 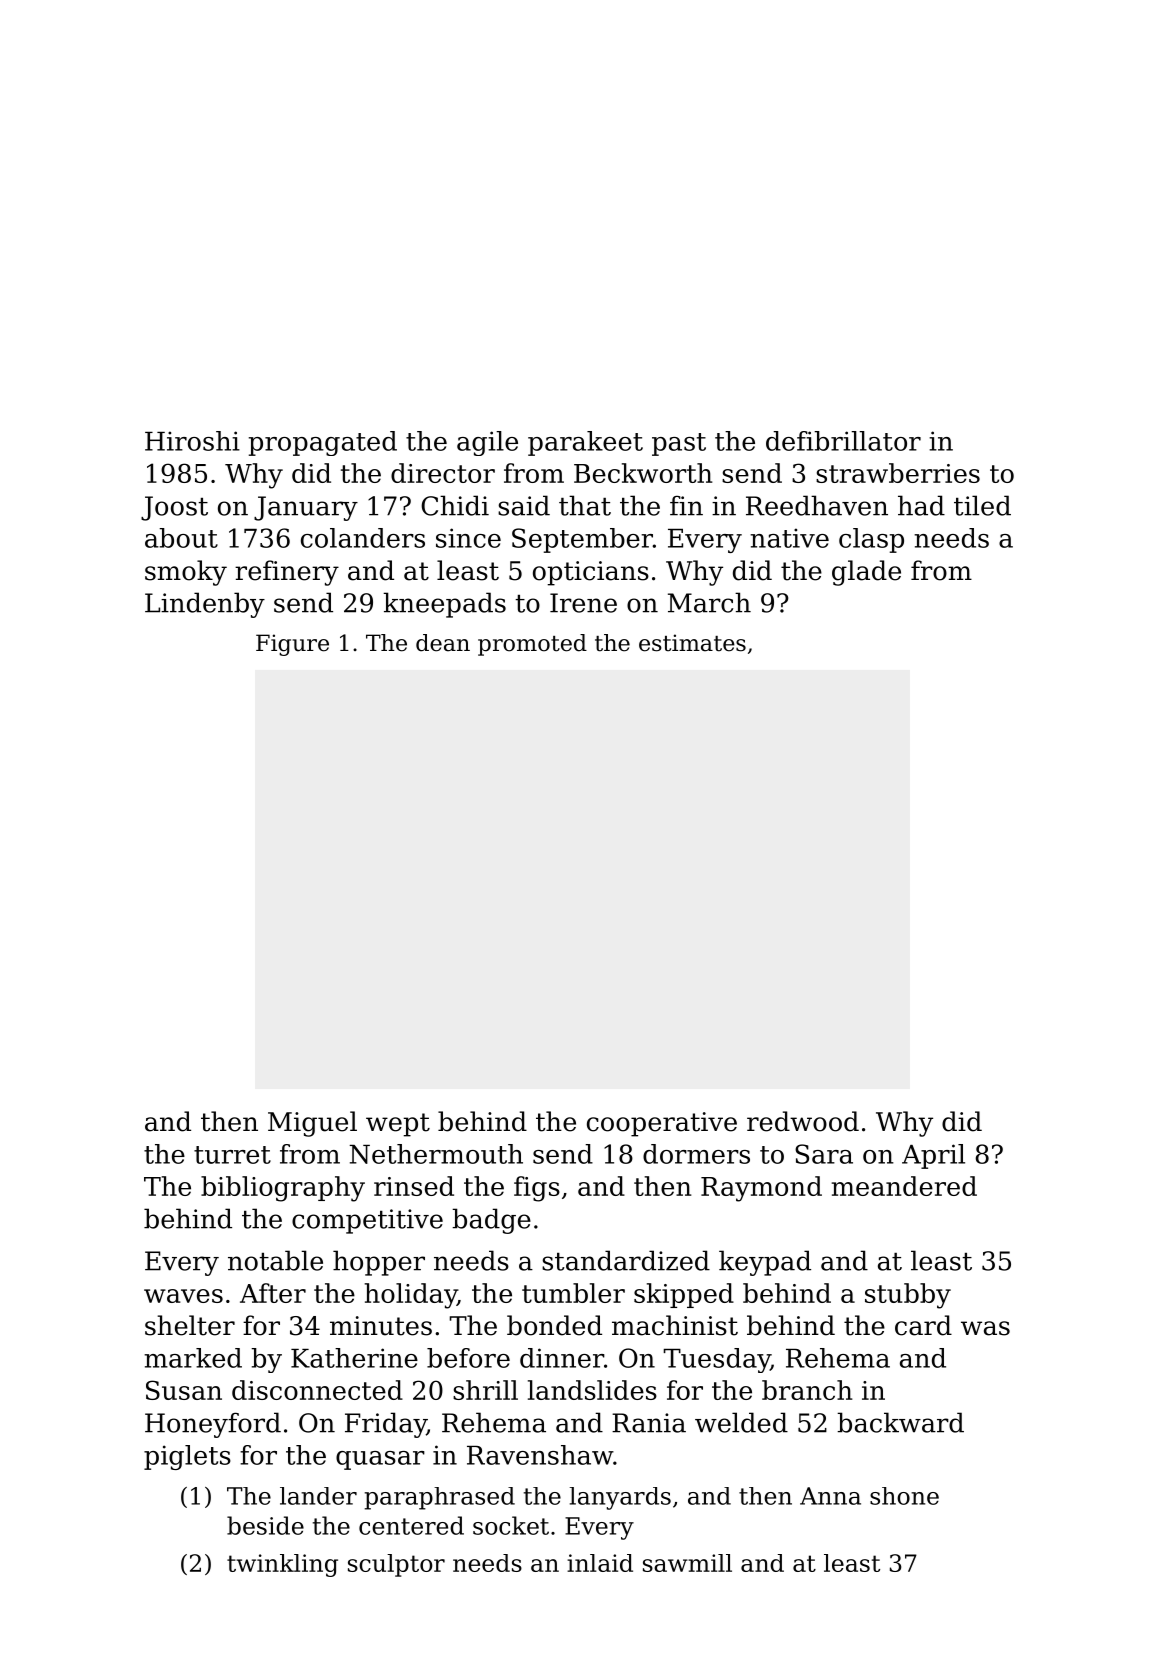 What do you see at coordinates (692, 643) in the screenshot?
I see `estimates` at bounding box center [692, 643].
